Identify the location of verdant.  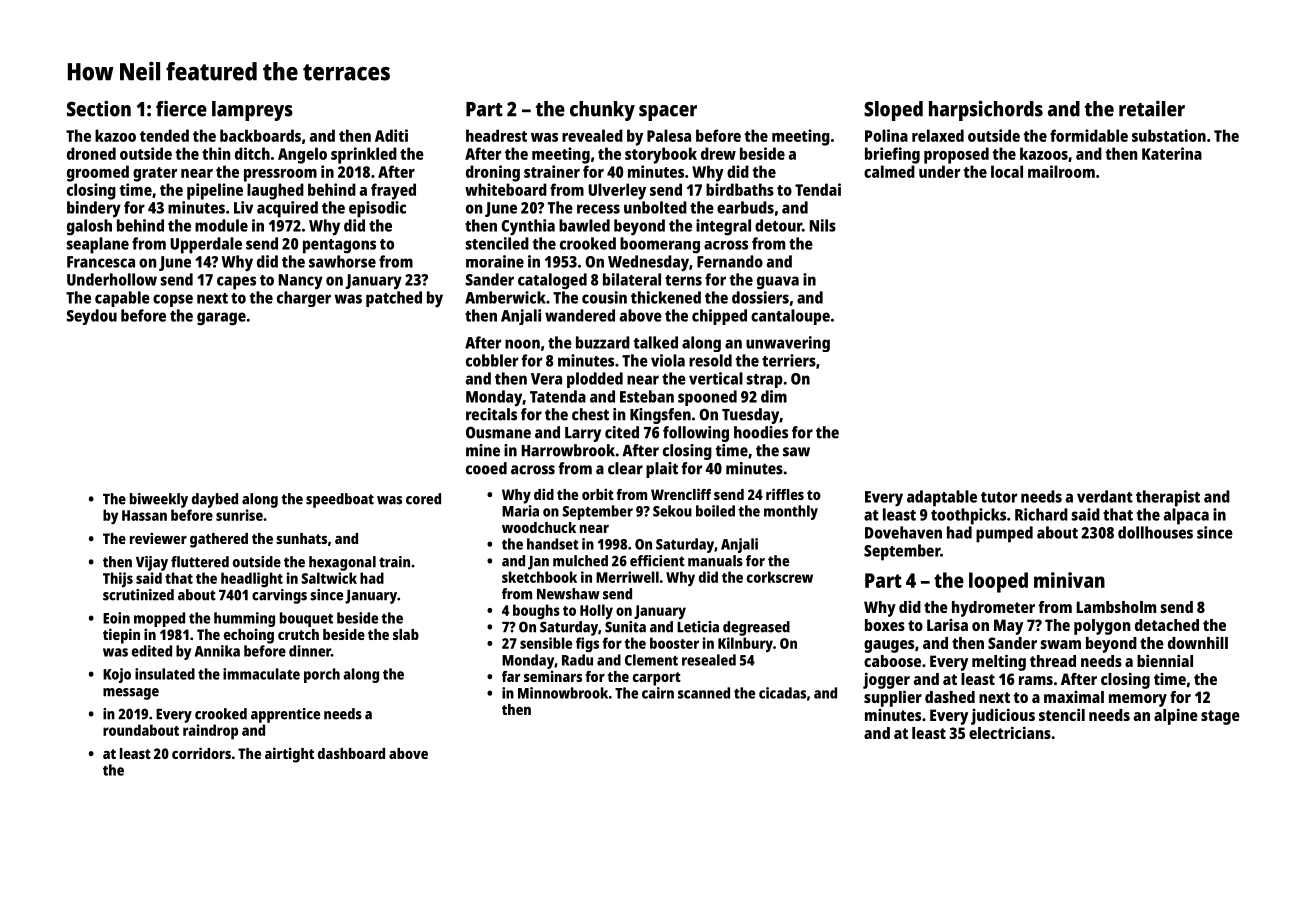
(1105, 496).
